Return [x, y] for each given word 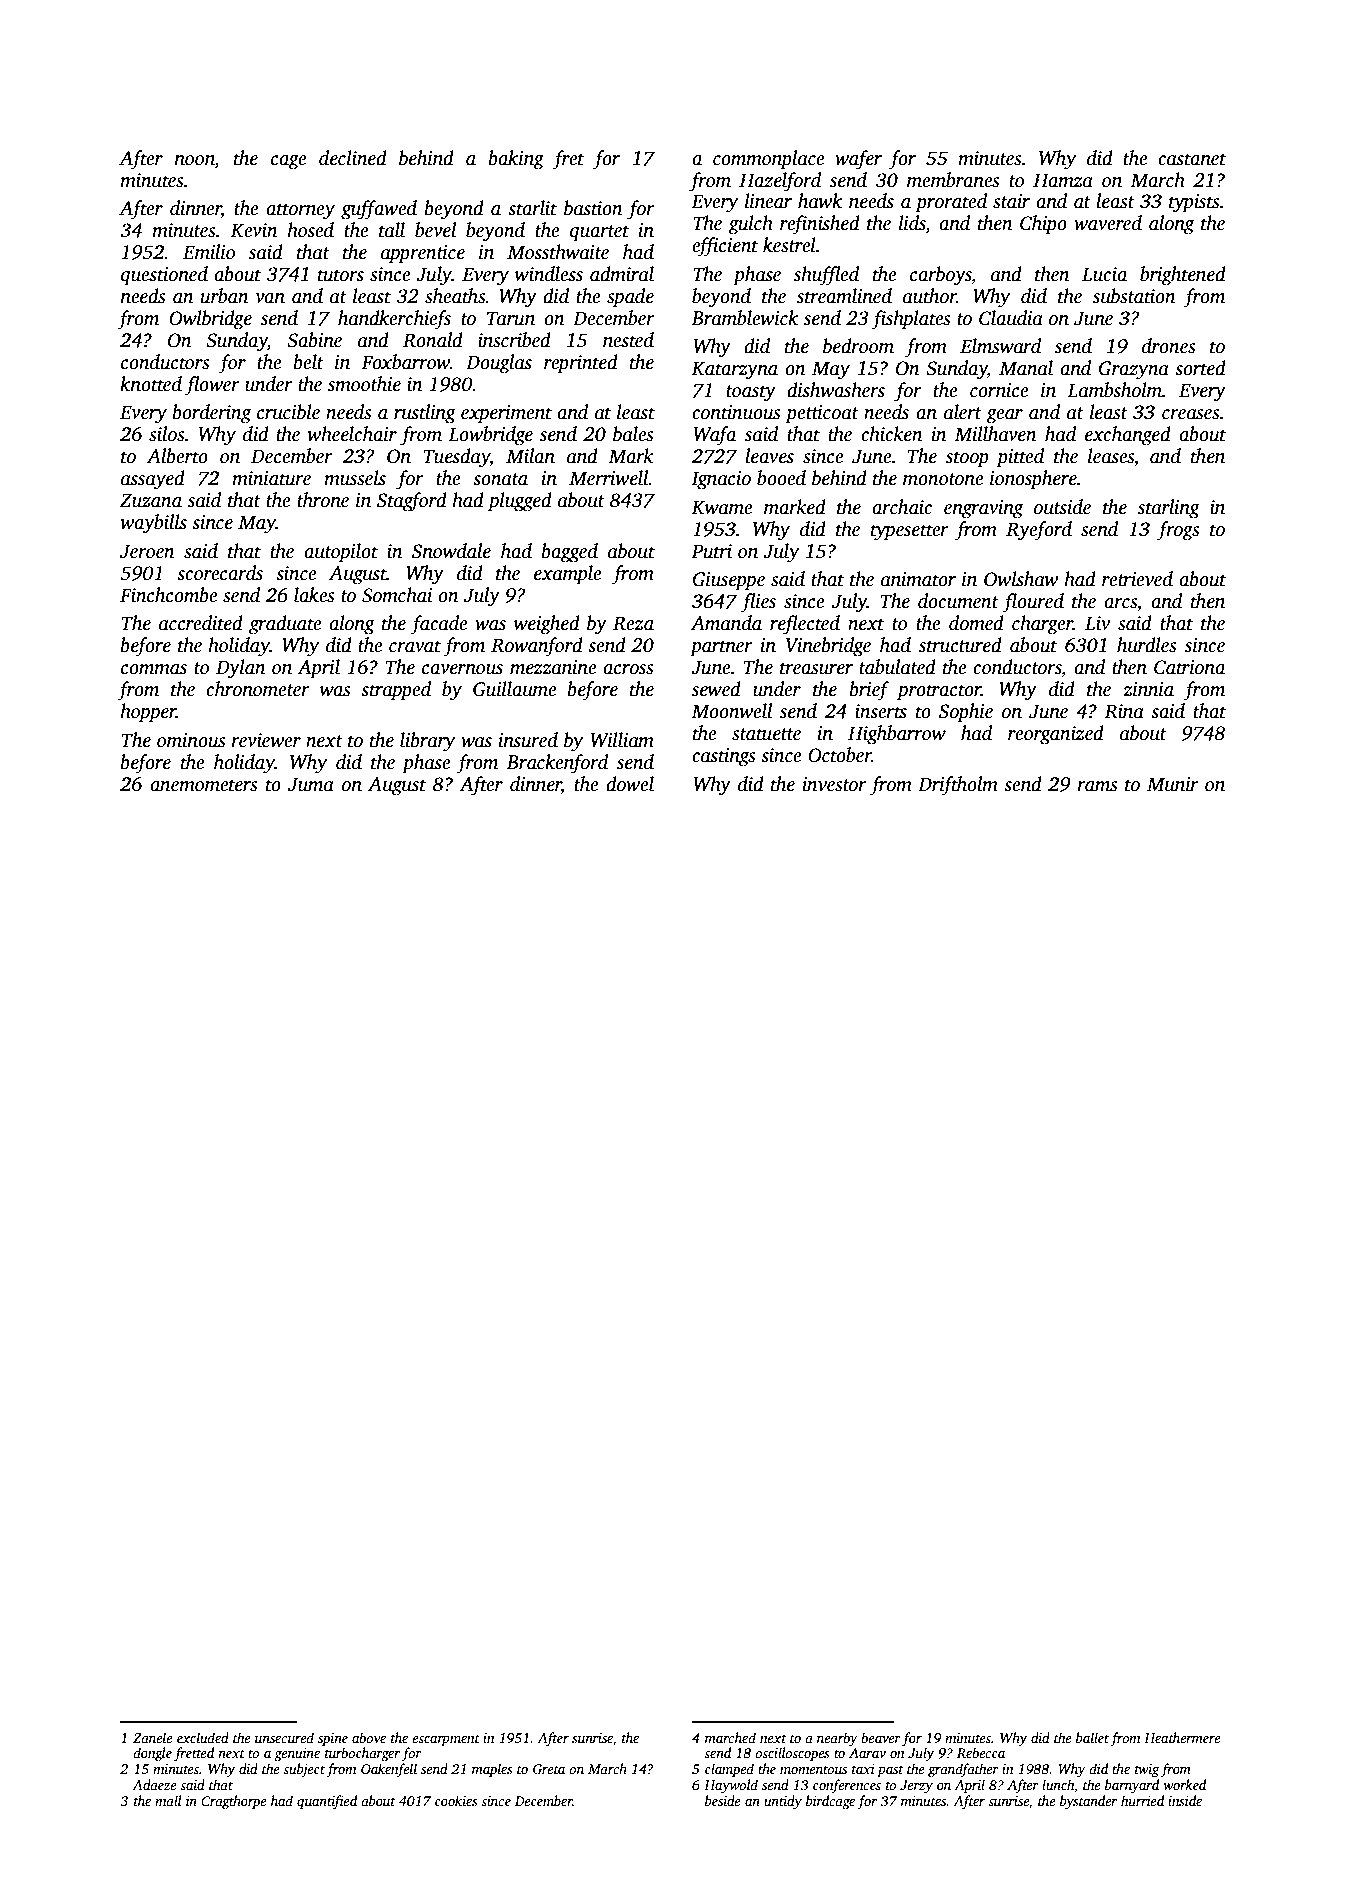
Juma [311, 784]
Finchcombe [169, 595]
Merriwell [609, 478]
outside [1062, 507]
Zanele [153, 1737]
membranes [953, 180]
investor [835, 784]
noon [195, 160]
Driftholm [958, 786]
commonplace [769, 160]
